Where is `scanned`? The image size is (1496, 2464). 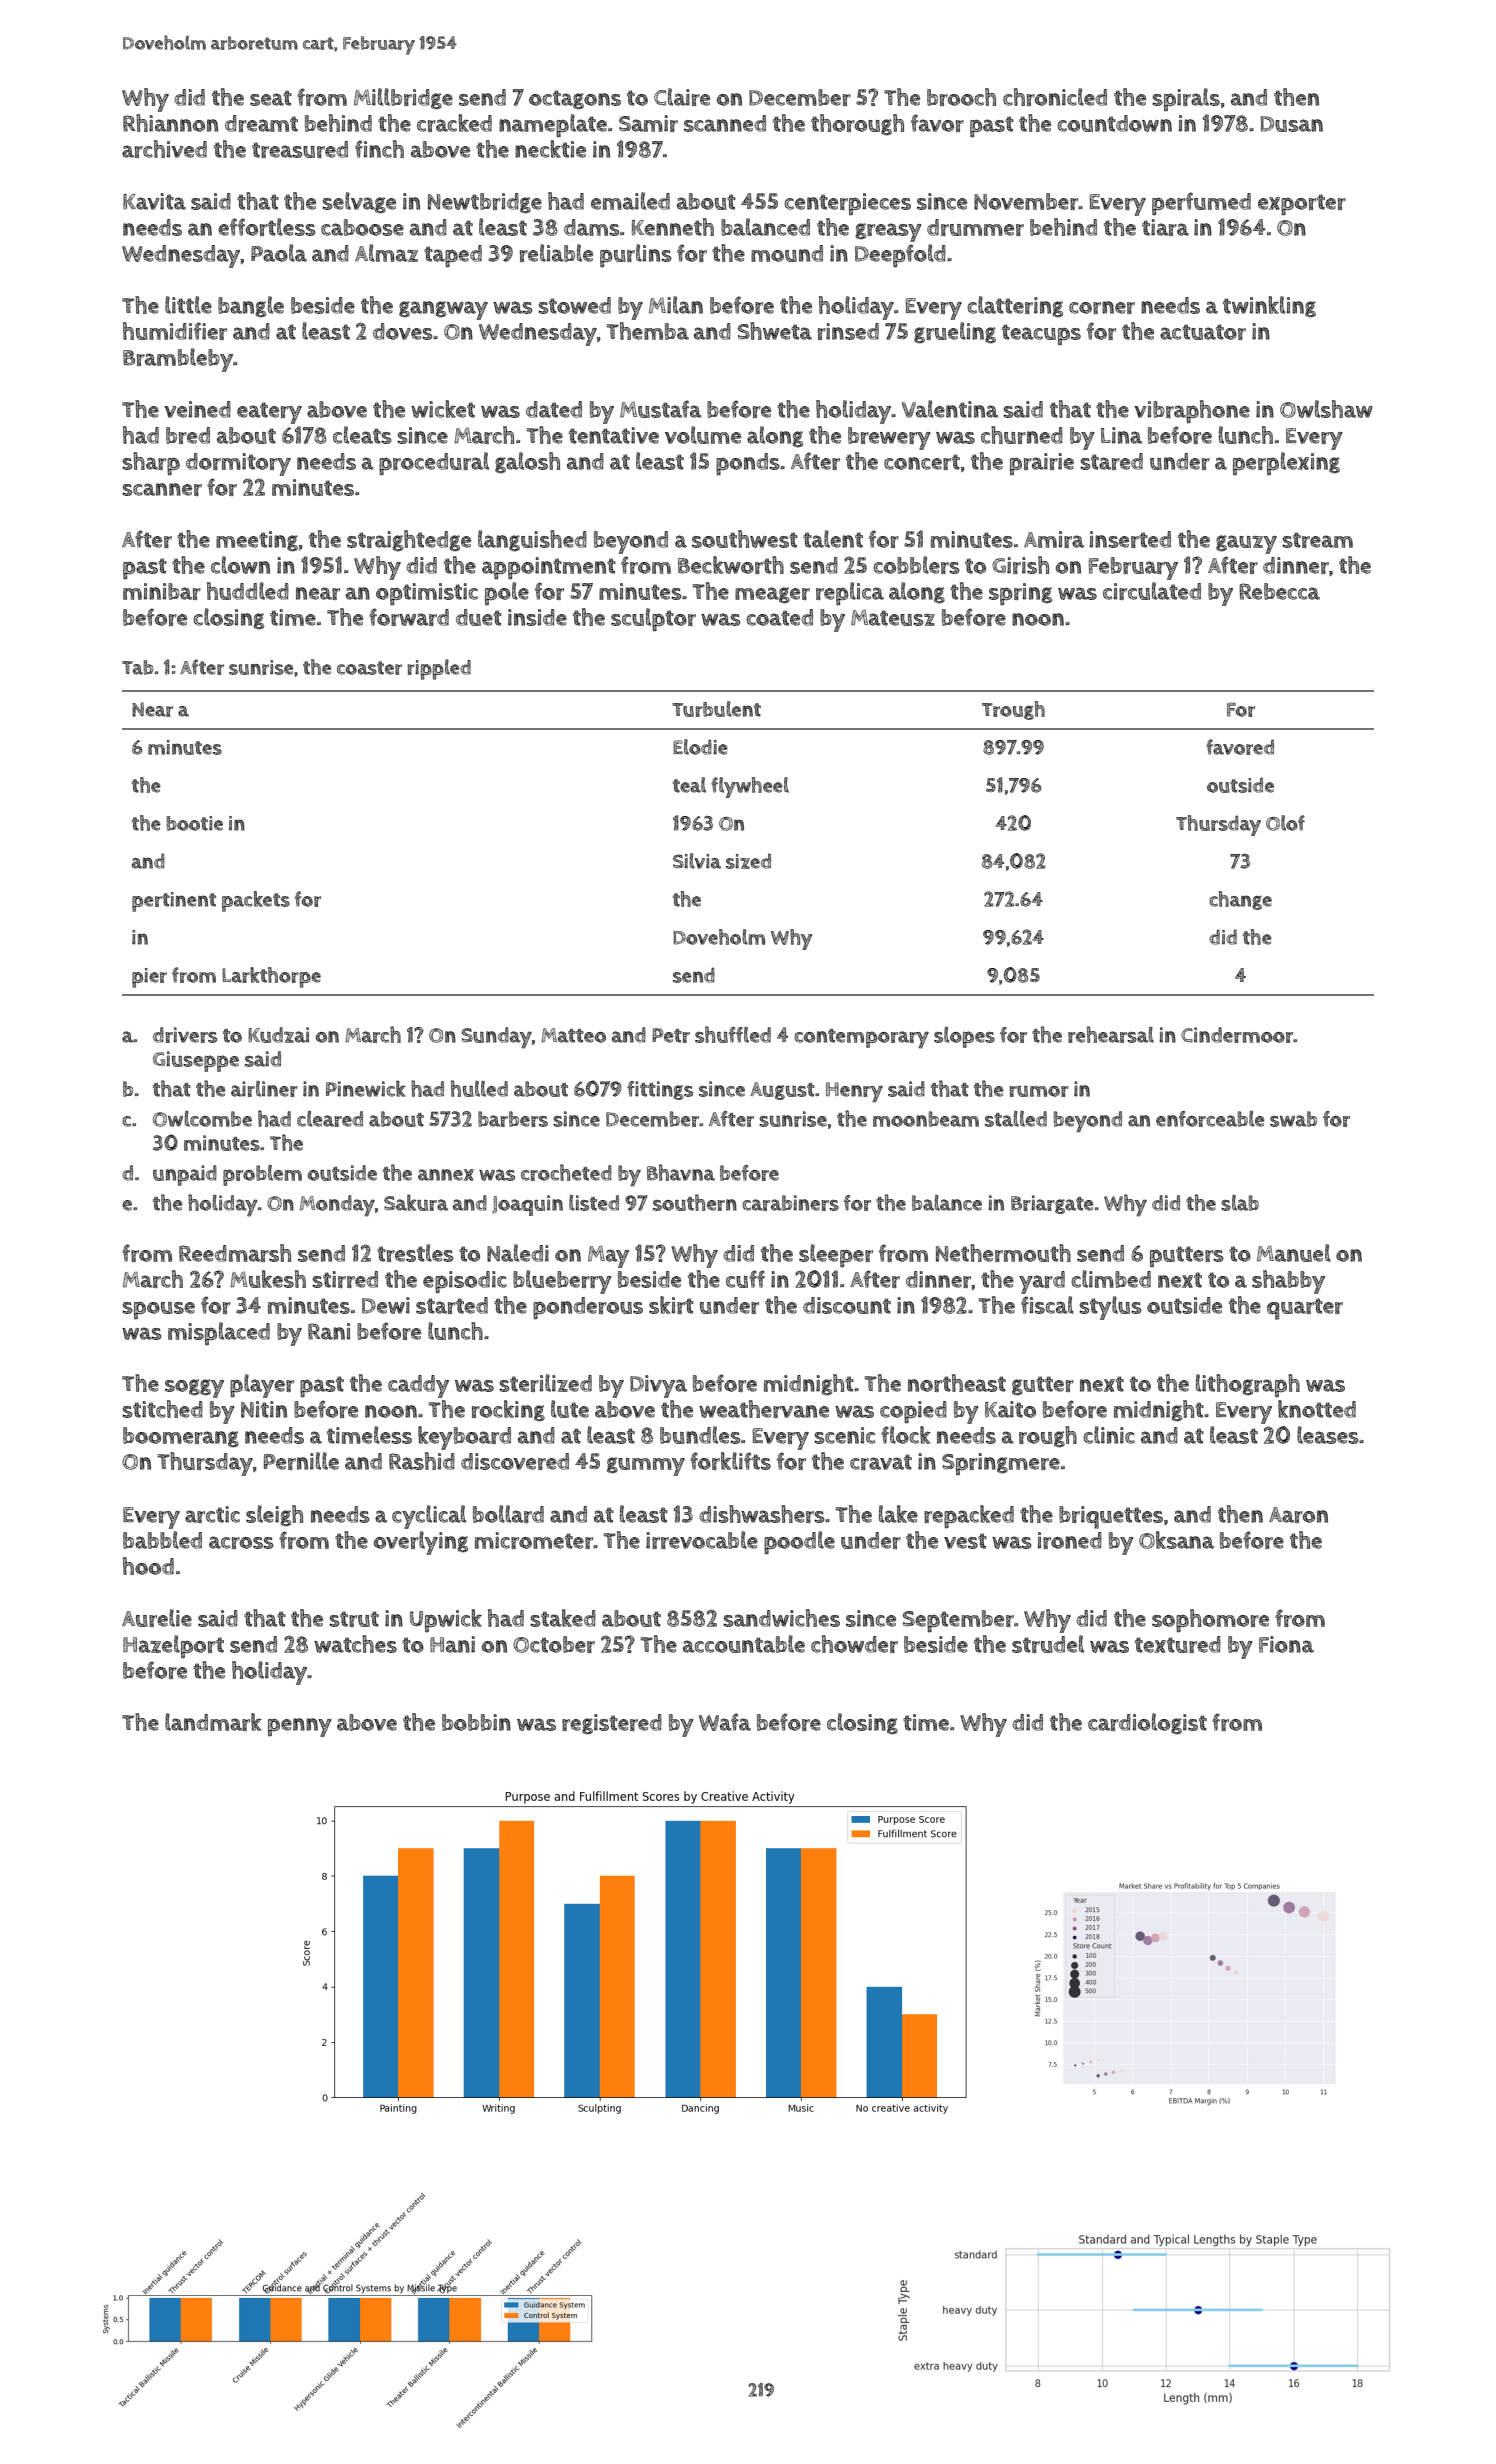 scanned is located at coordinates (725, 123).
